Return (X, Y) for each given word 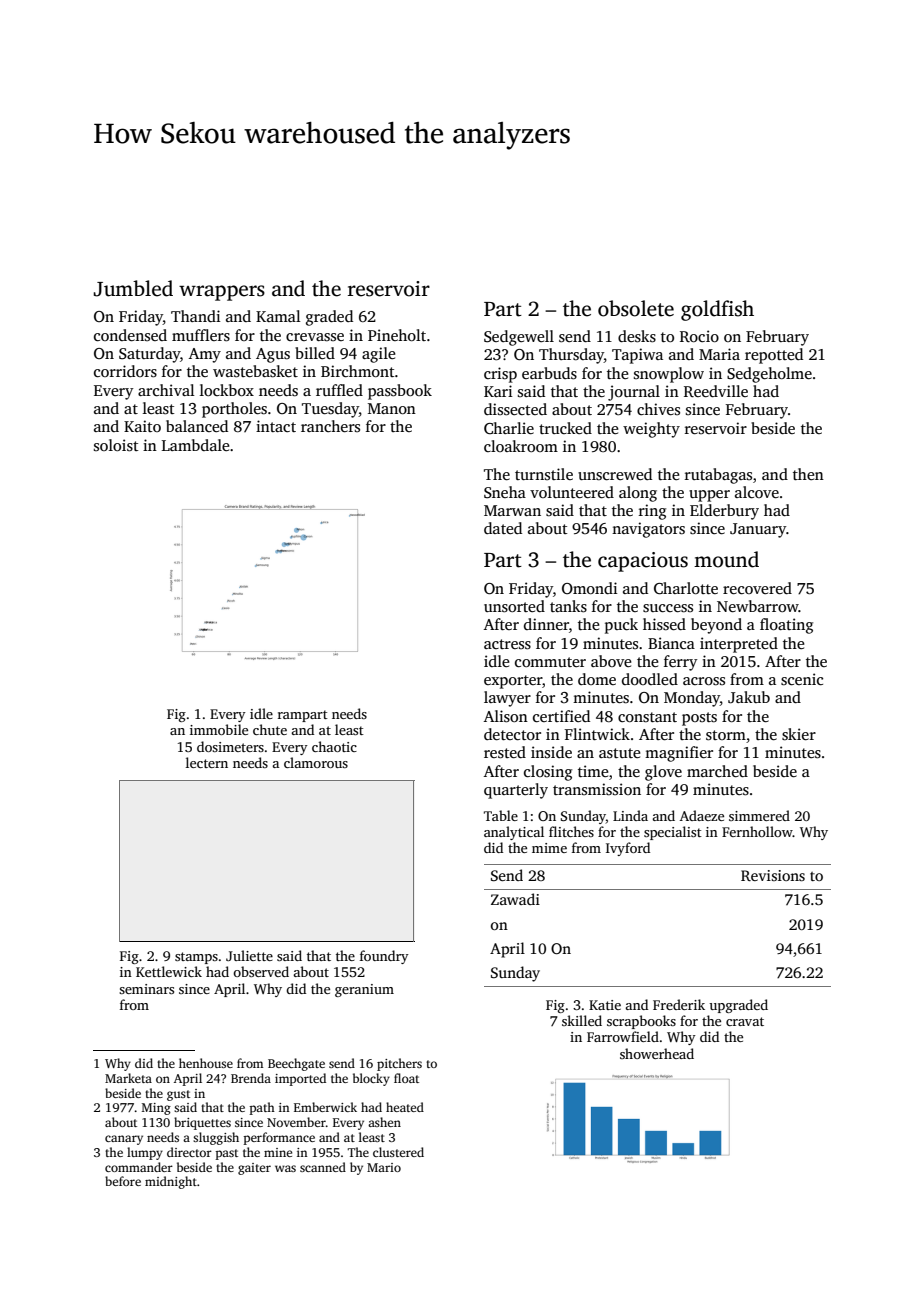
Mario (384, 1167)
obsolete (636, 308)
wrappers (222, 293)
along (638, 494)
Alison (506, 716)
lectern (207, 762)
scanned (323, 1167)
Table (501, 815)
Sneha (505, 492)
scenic (802, 679)
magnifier (679, 754)
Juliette (249, 955)
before (123, 1181)
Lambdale (195, 445)
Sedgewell (519, 338)
